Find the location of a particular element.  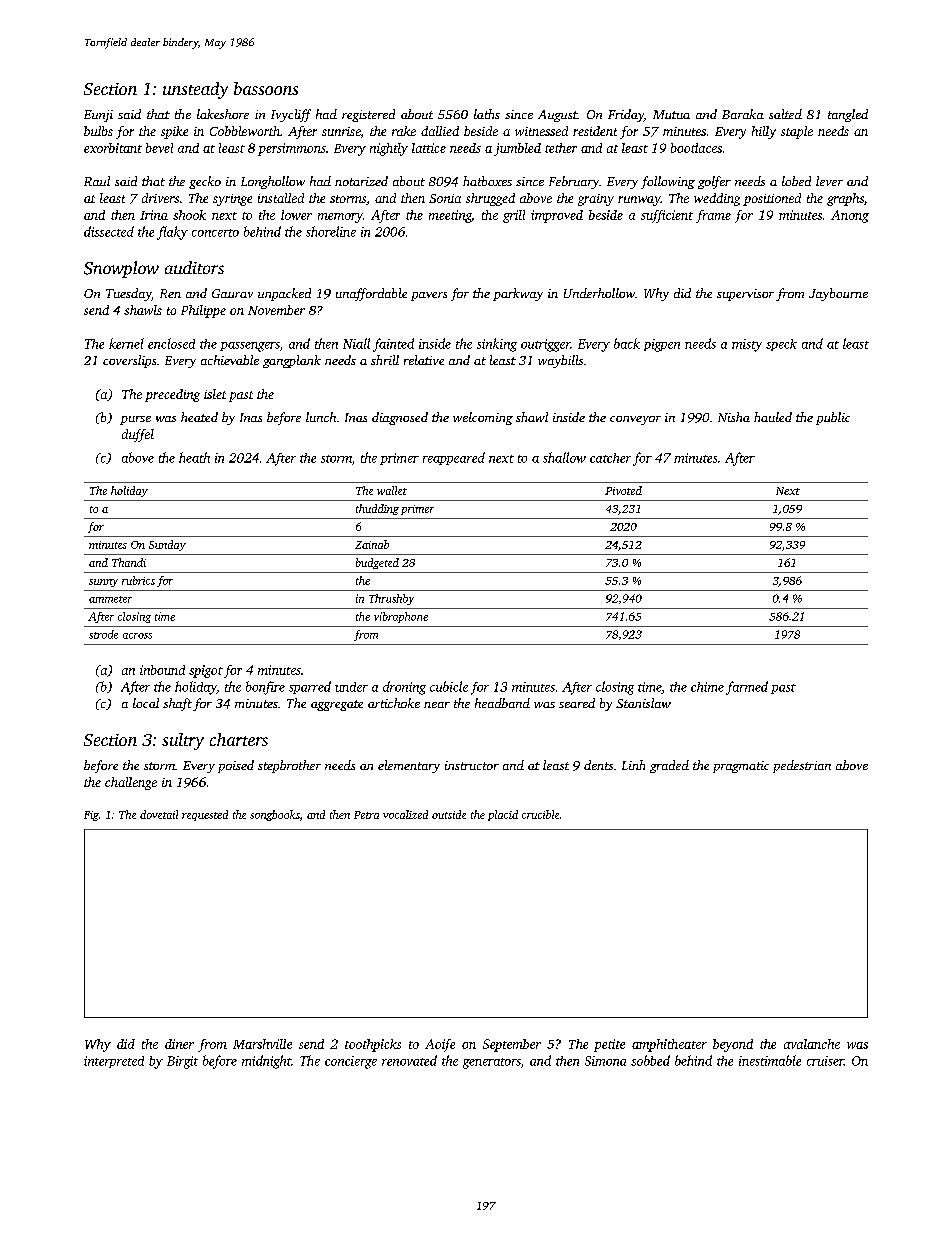

avalanche is located at coordinates (812, 1044).
